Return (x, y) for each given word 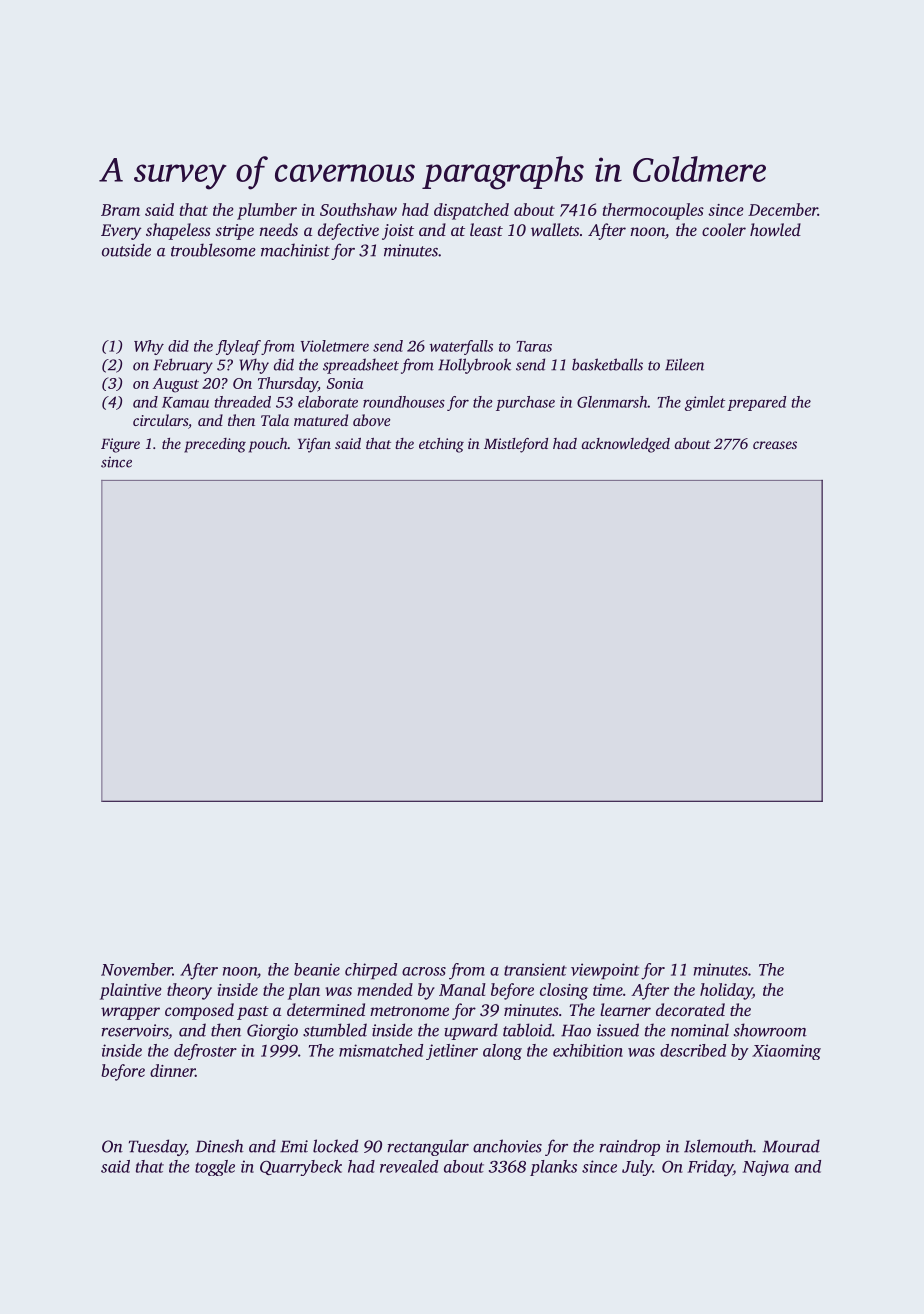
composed (199, 1011)
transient (535, 969)
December (783, 209)
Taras (534, 346)
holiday (726, 991)
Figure (120, 445)
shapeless (178, 231)
